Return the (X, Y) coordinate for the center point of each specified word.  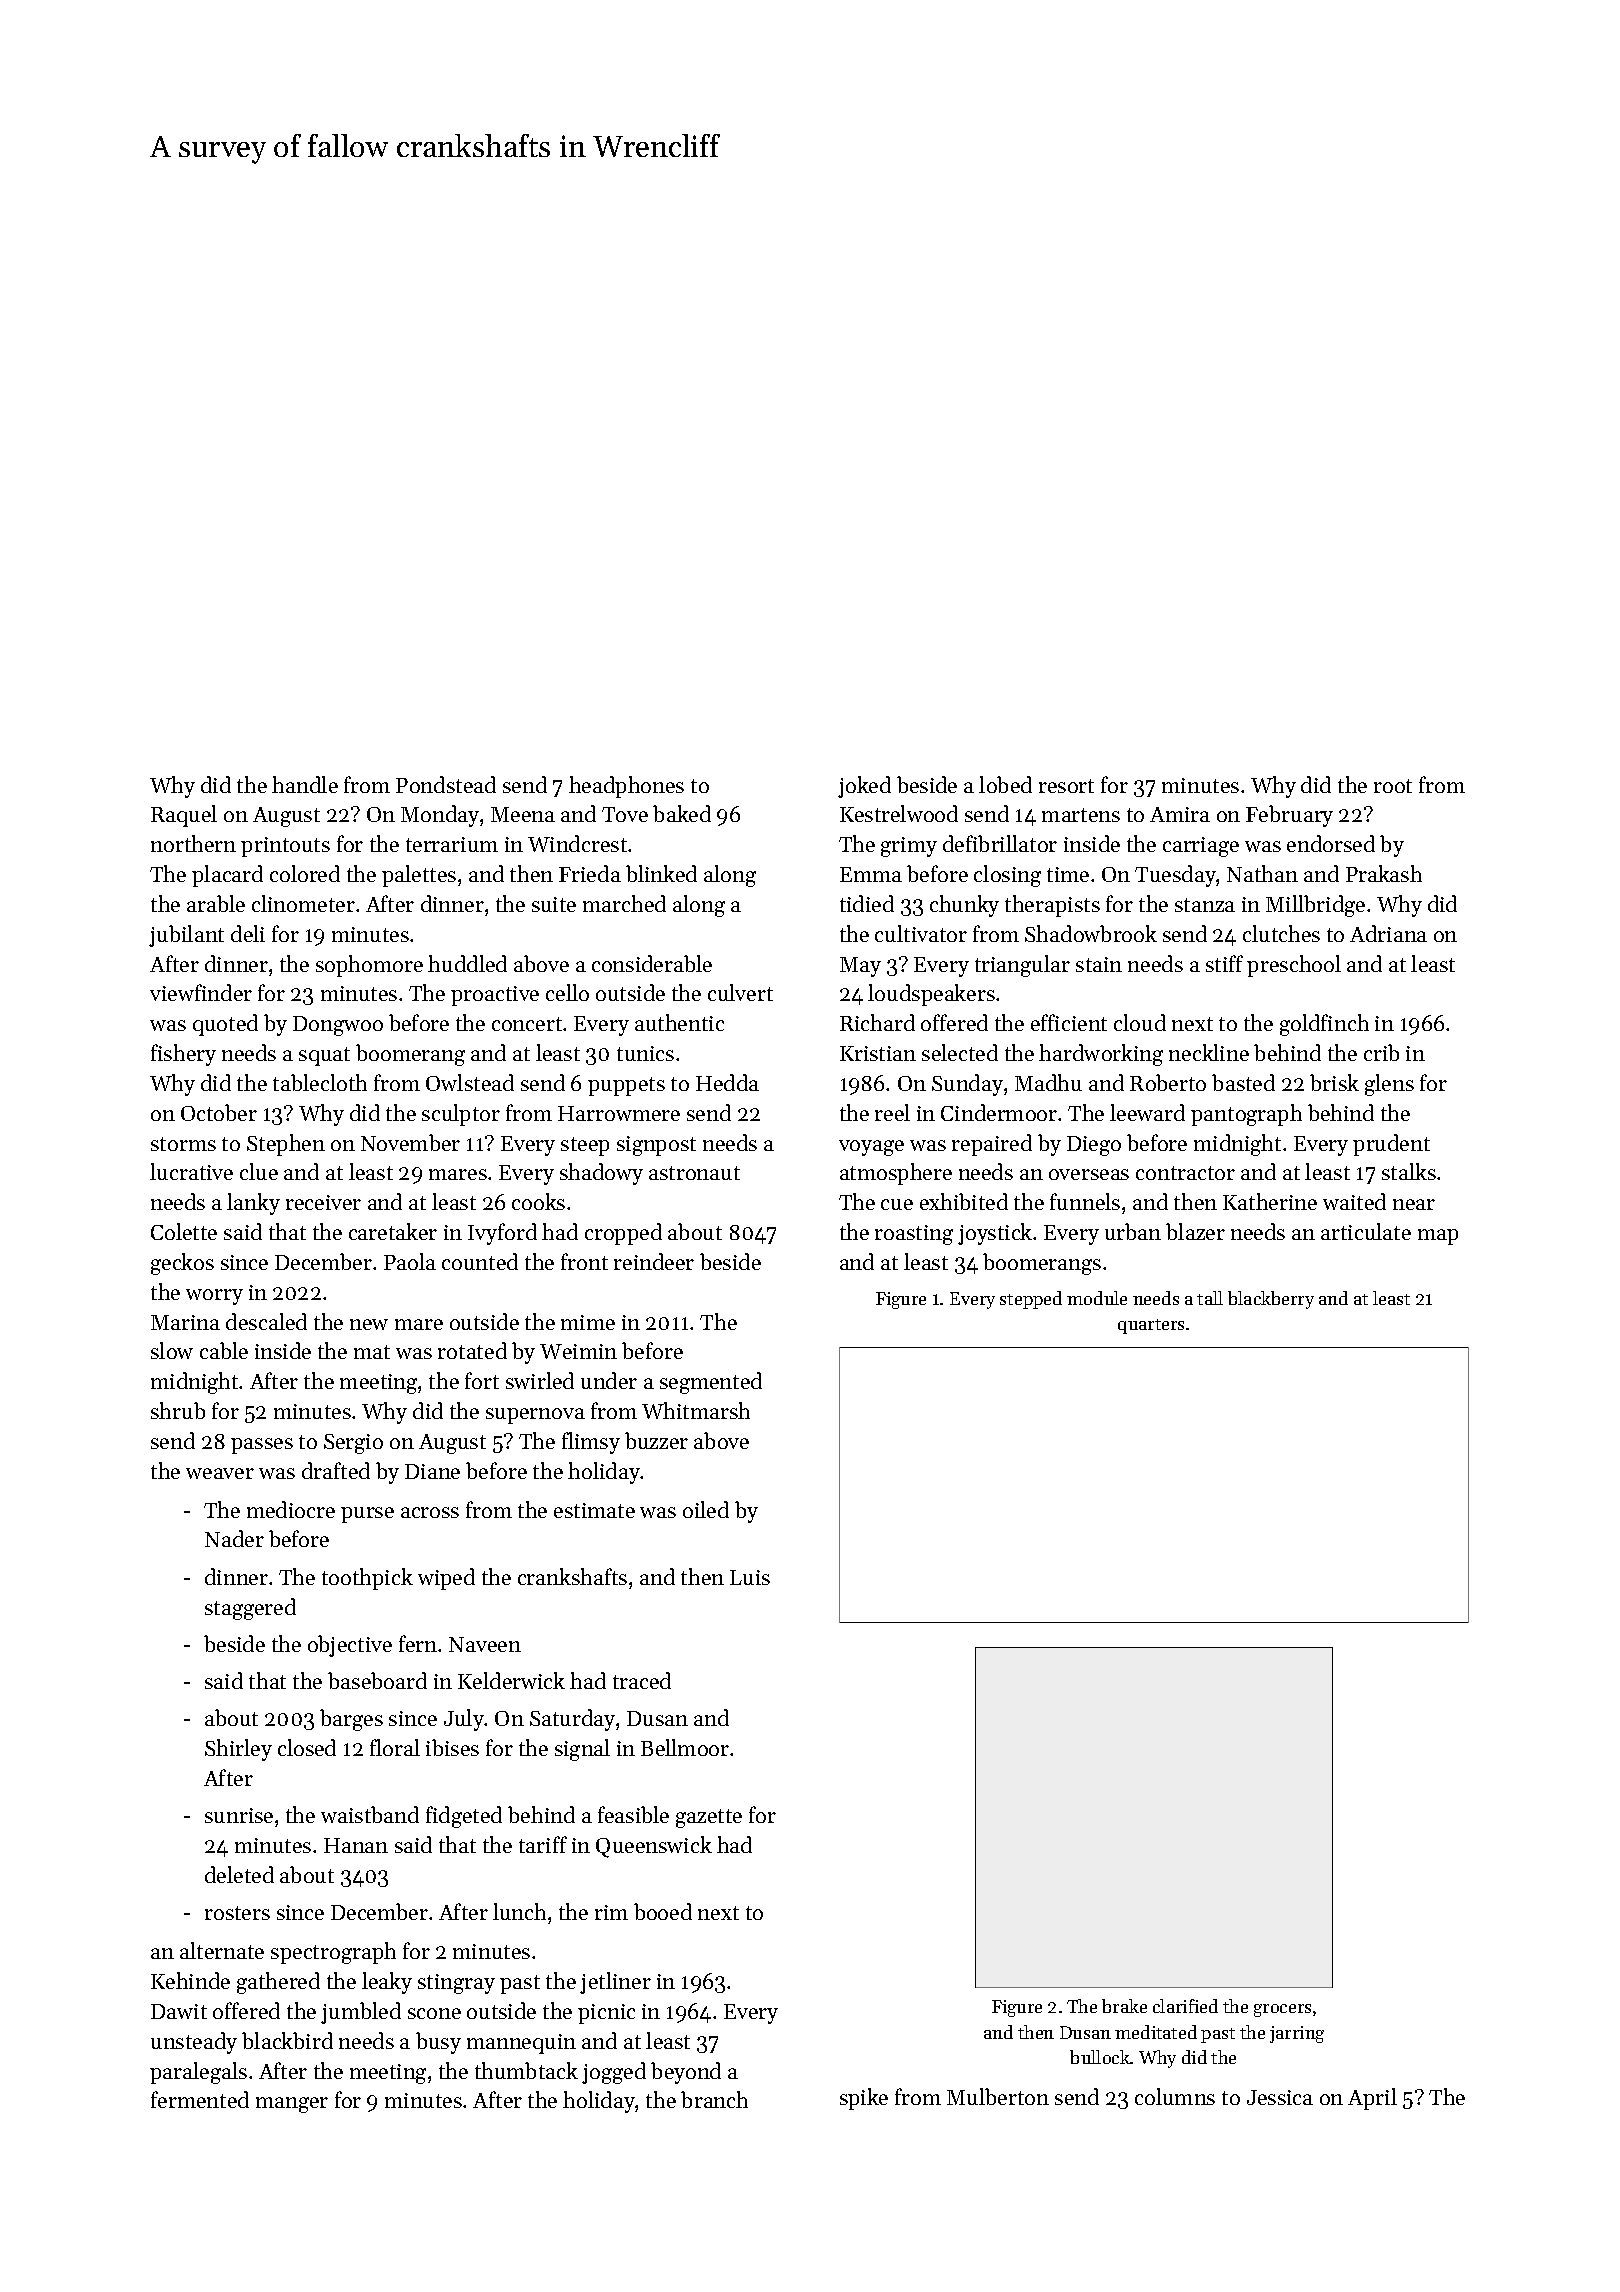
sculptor (461, 1115)
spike (864, 2099)
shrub (178, 1410)
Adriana (1388, 933)
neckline (1209, 1052)
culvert (740, 992)
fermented (200, 2099)
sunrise (239, 1815)
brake (1124, 2006)
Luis (750, 1577)
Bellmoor (685, 1747)
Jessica (1280, 2097)
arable (216, 903)
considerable (652, 963)
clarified (1185, 2006)
